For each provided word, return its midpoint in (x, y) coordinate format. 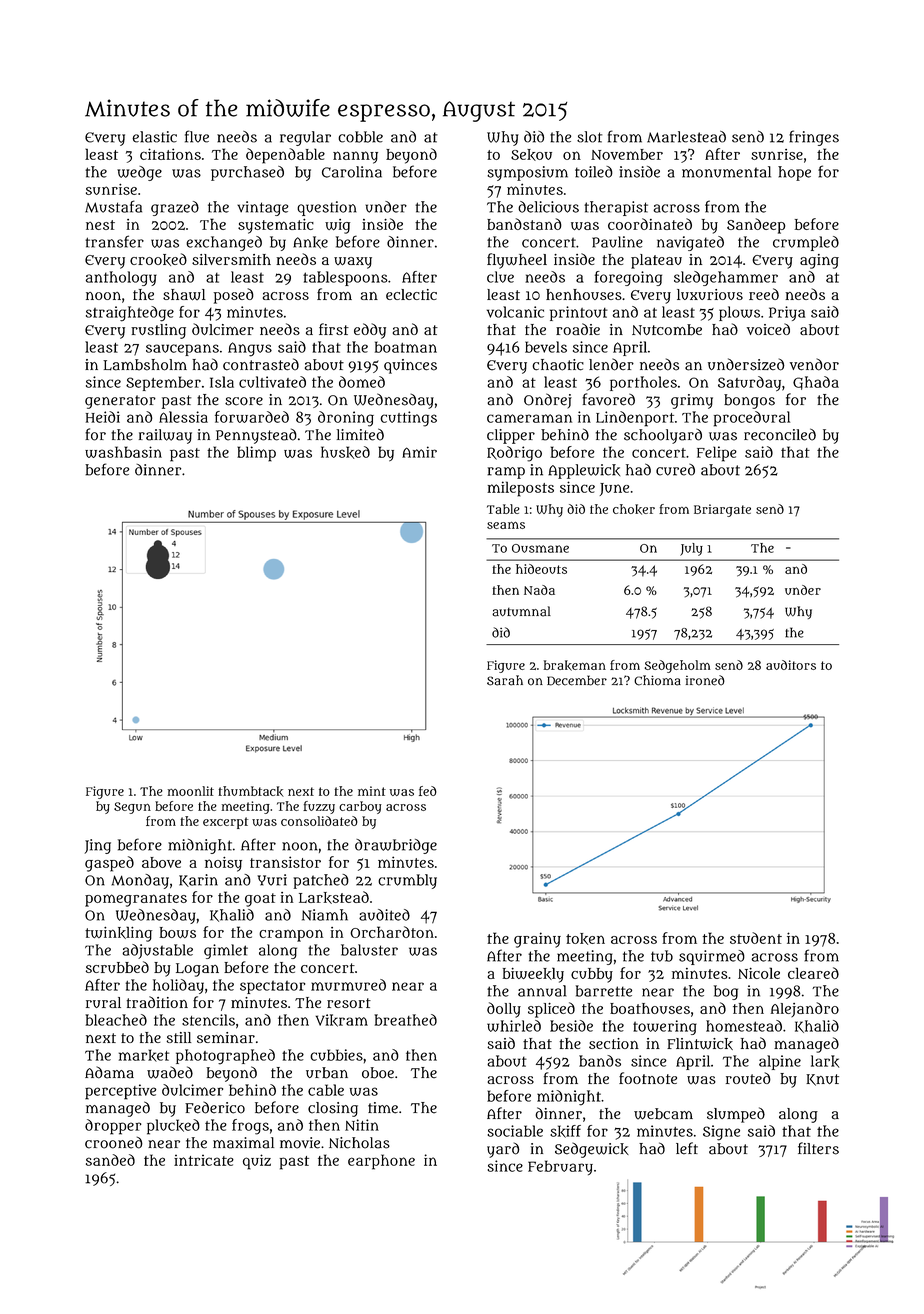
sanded (110, 1160)
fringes (814, 138)
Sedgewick (592, 1150)
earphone (381, 1162)
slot (589, 137)
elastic (154, 137)
